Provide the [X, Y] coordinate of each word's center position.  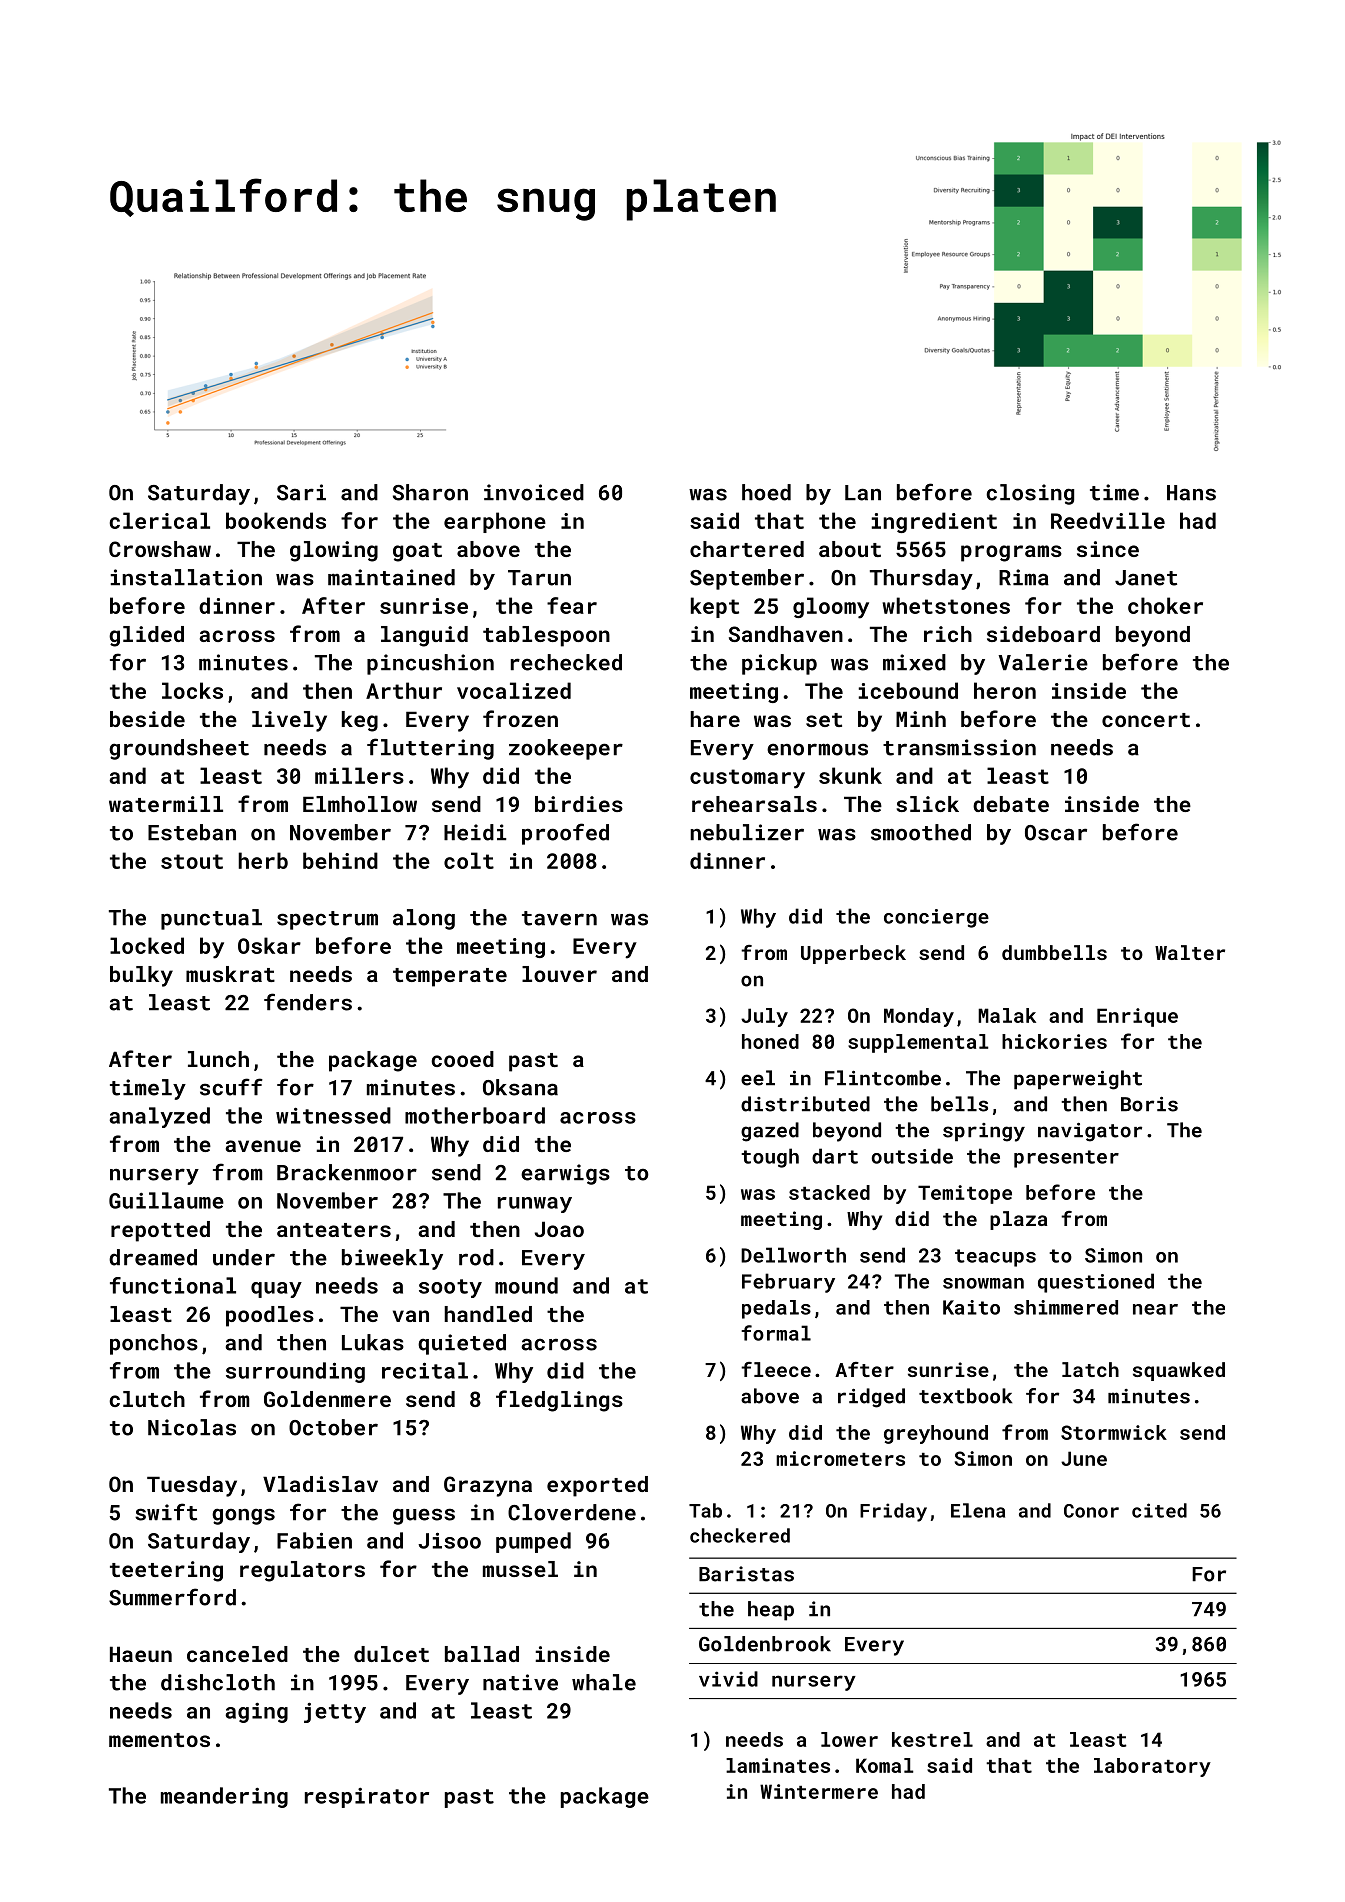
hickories [1054, 1041]
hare [715, 719]
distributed [805, 1104]
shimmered [1066, 1307]
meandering [224, 1797]
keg [360, 721]
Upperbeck [853, 954]
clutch [147, 1399]
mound [526, 1285]
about [850, 549]
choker [1165, 605]
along [424, 919]
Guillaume [166, 1200]
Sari [301, 492]
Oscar [1056, 833]
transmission [959, 747]
